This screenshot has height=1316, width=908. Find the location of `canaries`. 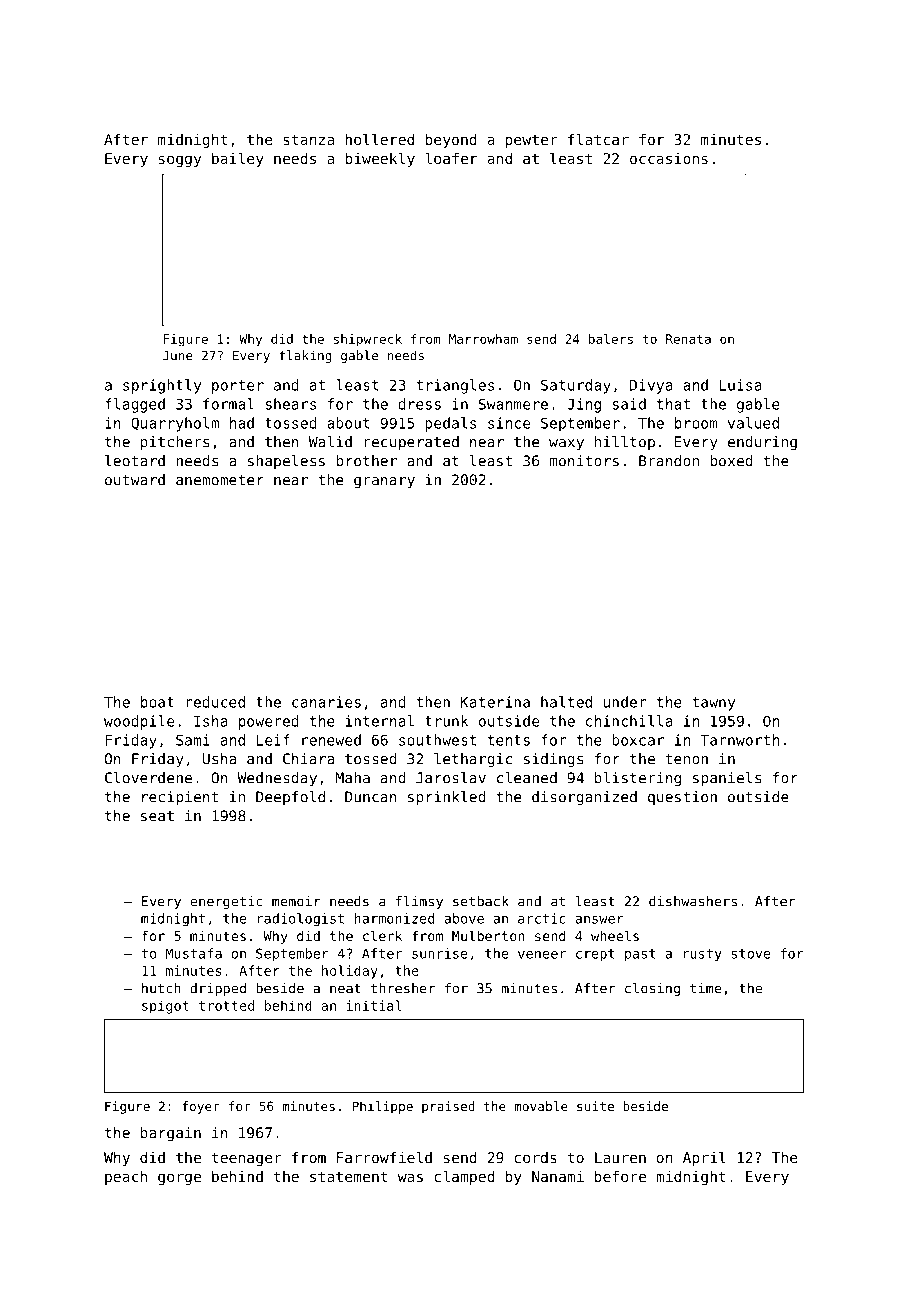

canaries is located at coordinates (326, 702).
